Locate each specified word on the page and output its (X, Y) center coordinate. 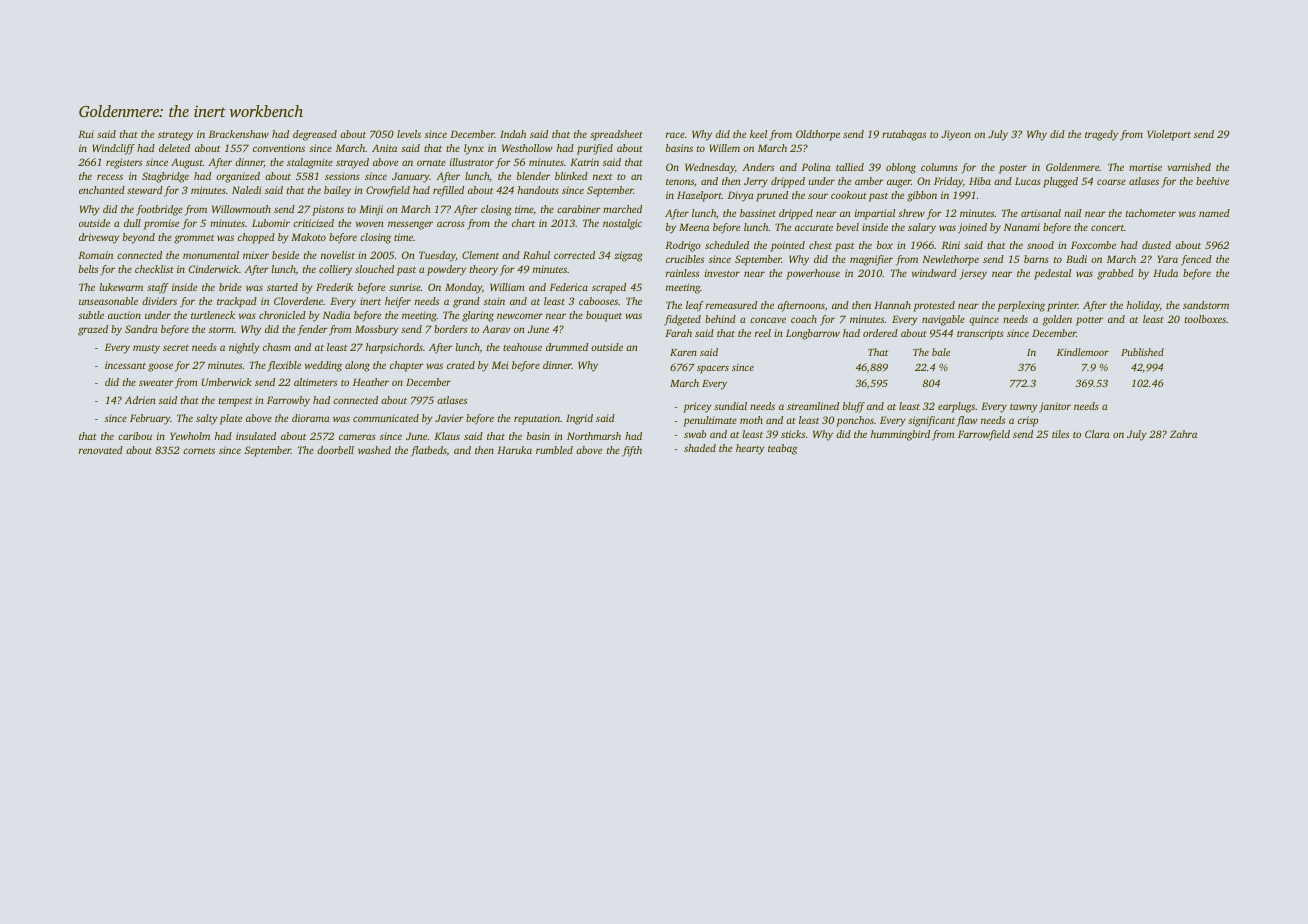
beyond (139, 238)
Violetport (1169, 135)
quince (984, 320)
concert (1107, 228)
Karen (683, 352)
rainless (682, 273)
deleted (174, 148)
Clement (480, 255)
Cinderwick (214, 269)
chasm (277, 347)
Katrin (584, 162)
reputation (537, 419)
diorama (311, 418)
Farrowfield (984, 435)
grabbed (1115, 274)
